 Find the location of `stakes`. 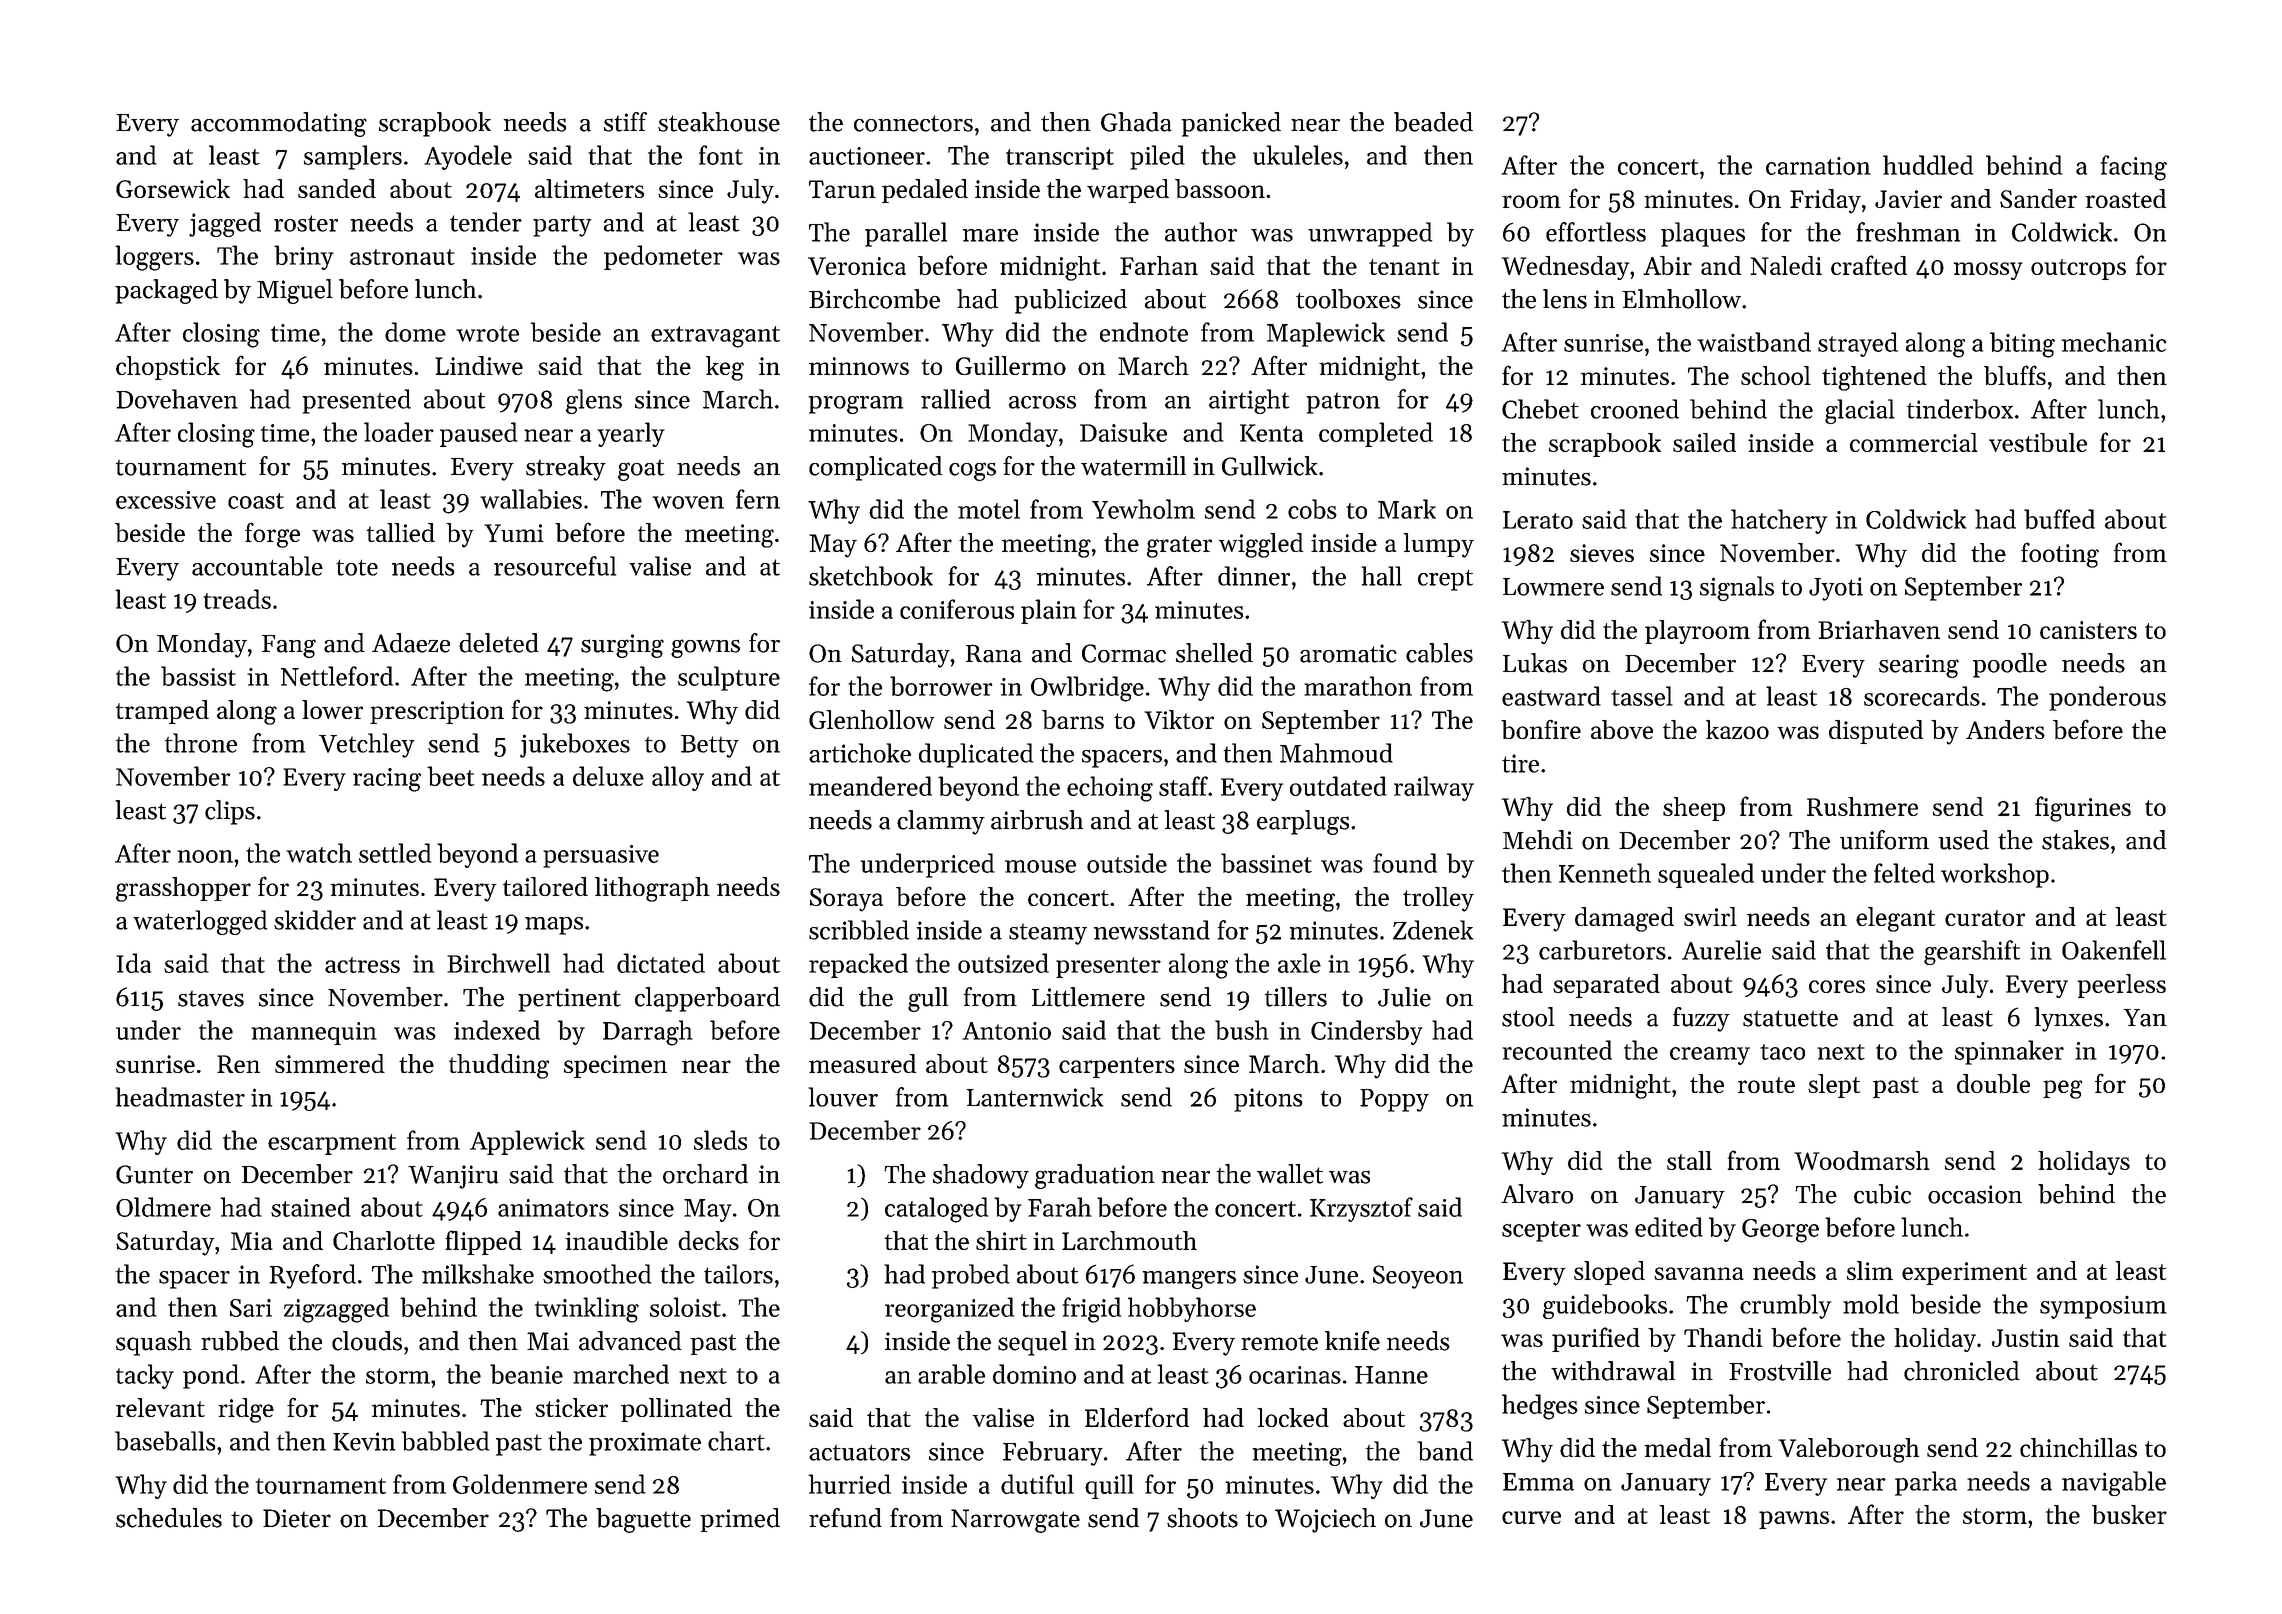

stakes is located at coordinates (2075, 840).
